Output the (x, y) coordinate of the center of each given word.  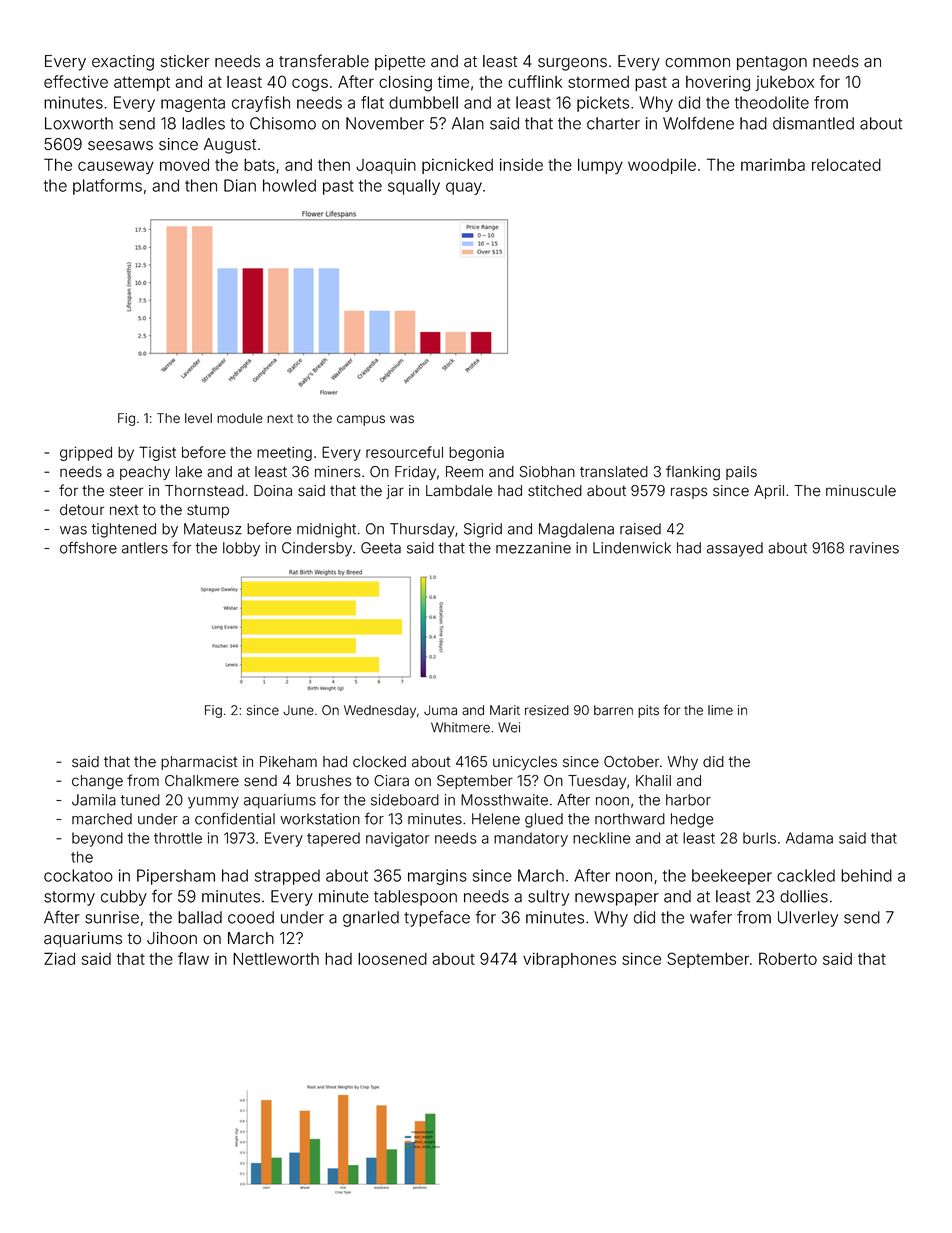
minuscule (861, 491)
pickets (603, 104)
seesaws (120, 146)
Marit (505, 710)
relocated (846, 164)
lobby (241, 549)
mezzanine (533, 548)
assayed (735, 549)
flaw (193, 958)
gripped (86, 453)
